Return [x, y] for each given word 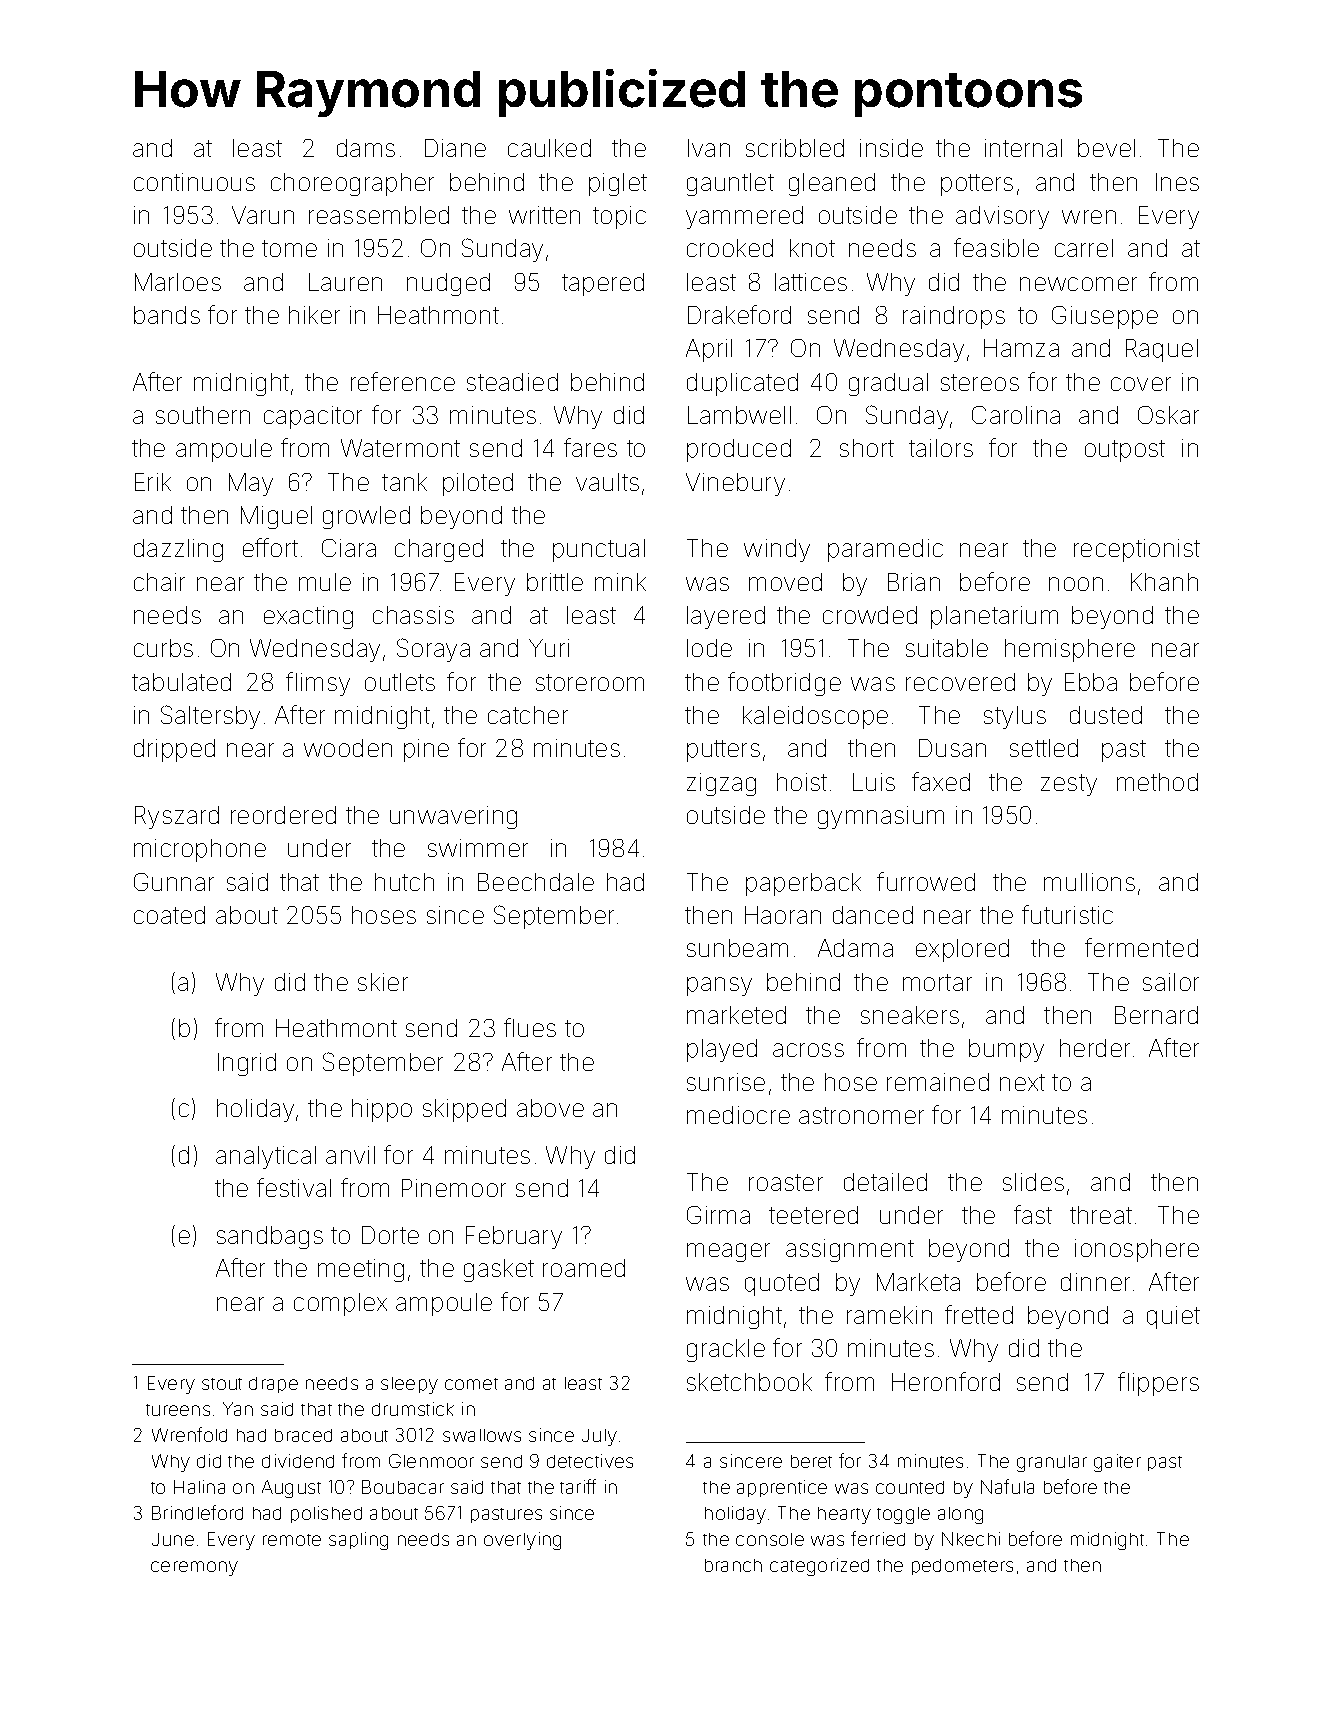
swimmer [478, 848]
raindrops [954, 317]
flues [530, 1027]
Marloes [178, 282]
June [173, 1539]
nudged [448, 284]
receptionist [1137, 550]
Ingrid [247, 1064]
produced [739, 450]
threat [1101, 1215]
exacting [308, 617]
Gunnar [174, 882]
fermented [1141, 947]
